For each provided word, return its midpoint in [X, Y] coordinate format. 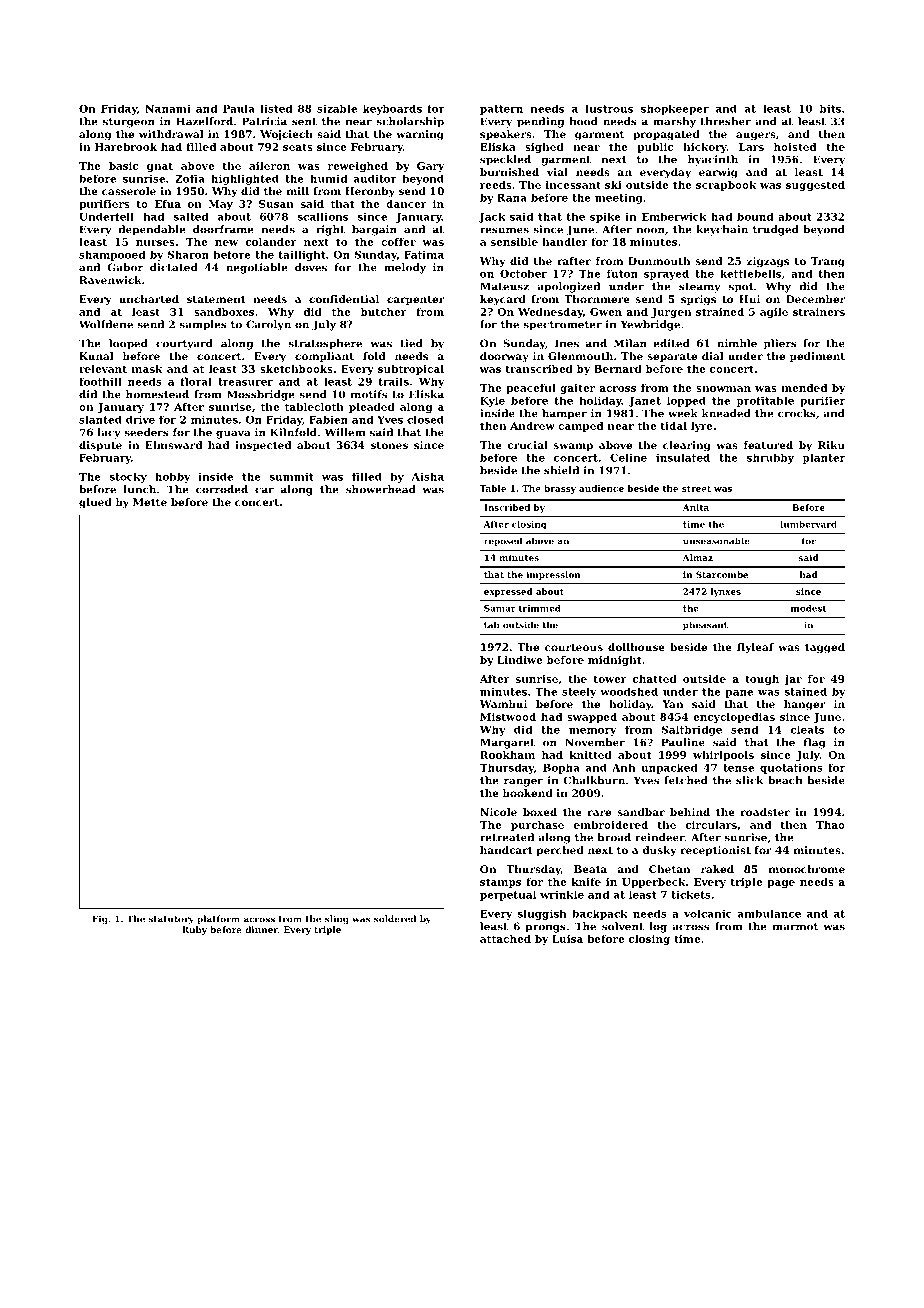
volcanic [708, 913]
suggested [815, 186]
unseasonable [716, 541]
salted [190, 216]
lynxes [726, 592]
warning [420, 135]
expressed [508, 592]
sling [337, 919]
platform [218, 919]
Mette [150, 502]
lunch [140, 489]
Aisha [428, 477]
